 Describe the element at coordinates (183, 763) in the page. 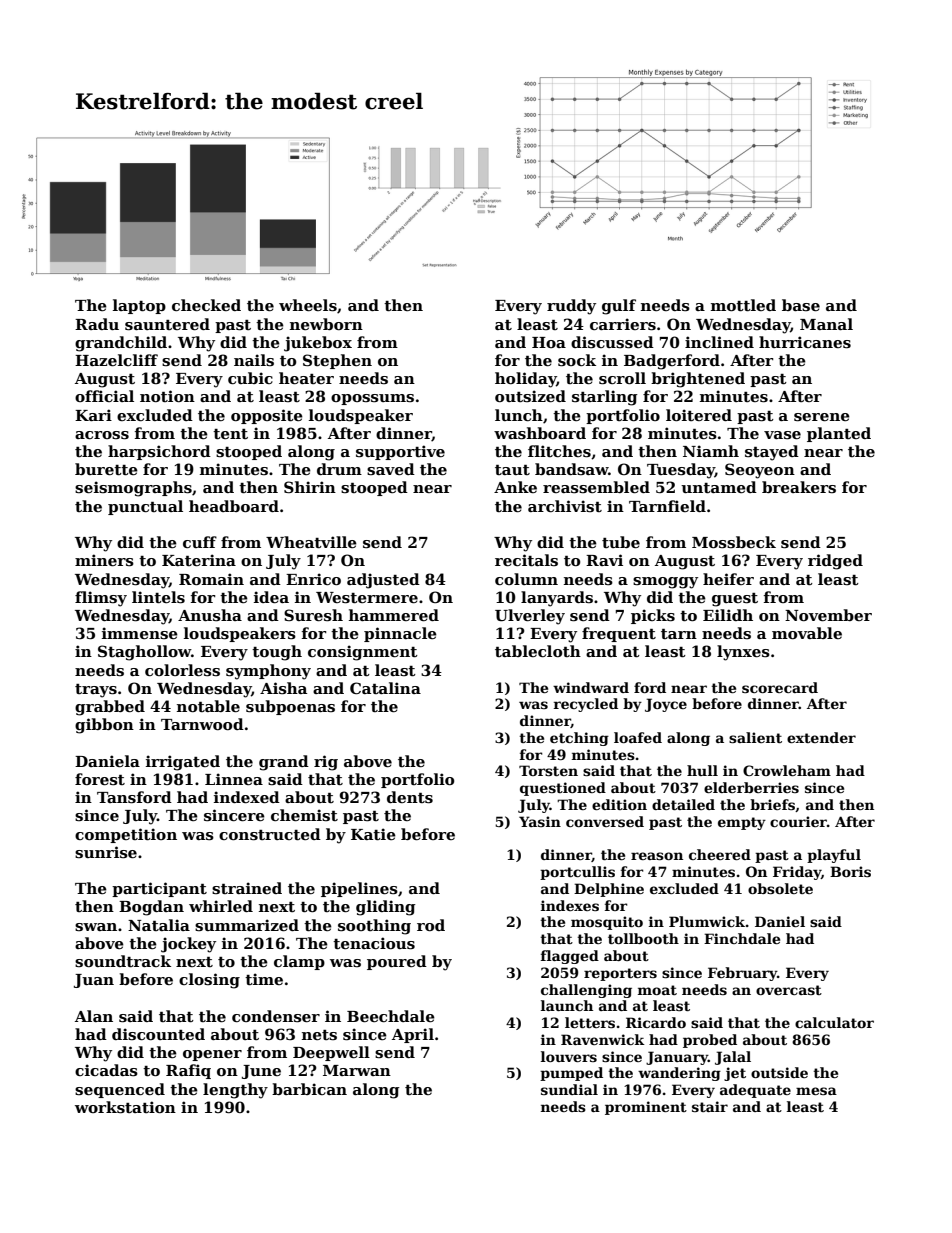

I see `irrigated` at that location.
